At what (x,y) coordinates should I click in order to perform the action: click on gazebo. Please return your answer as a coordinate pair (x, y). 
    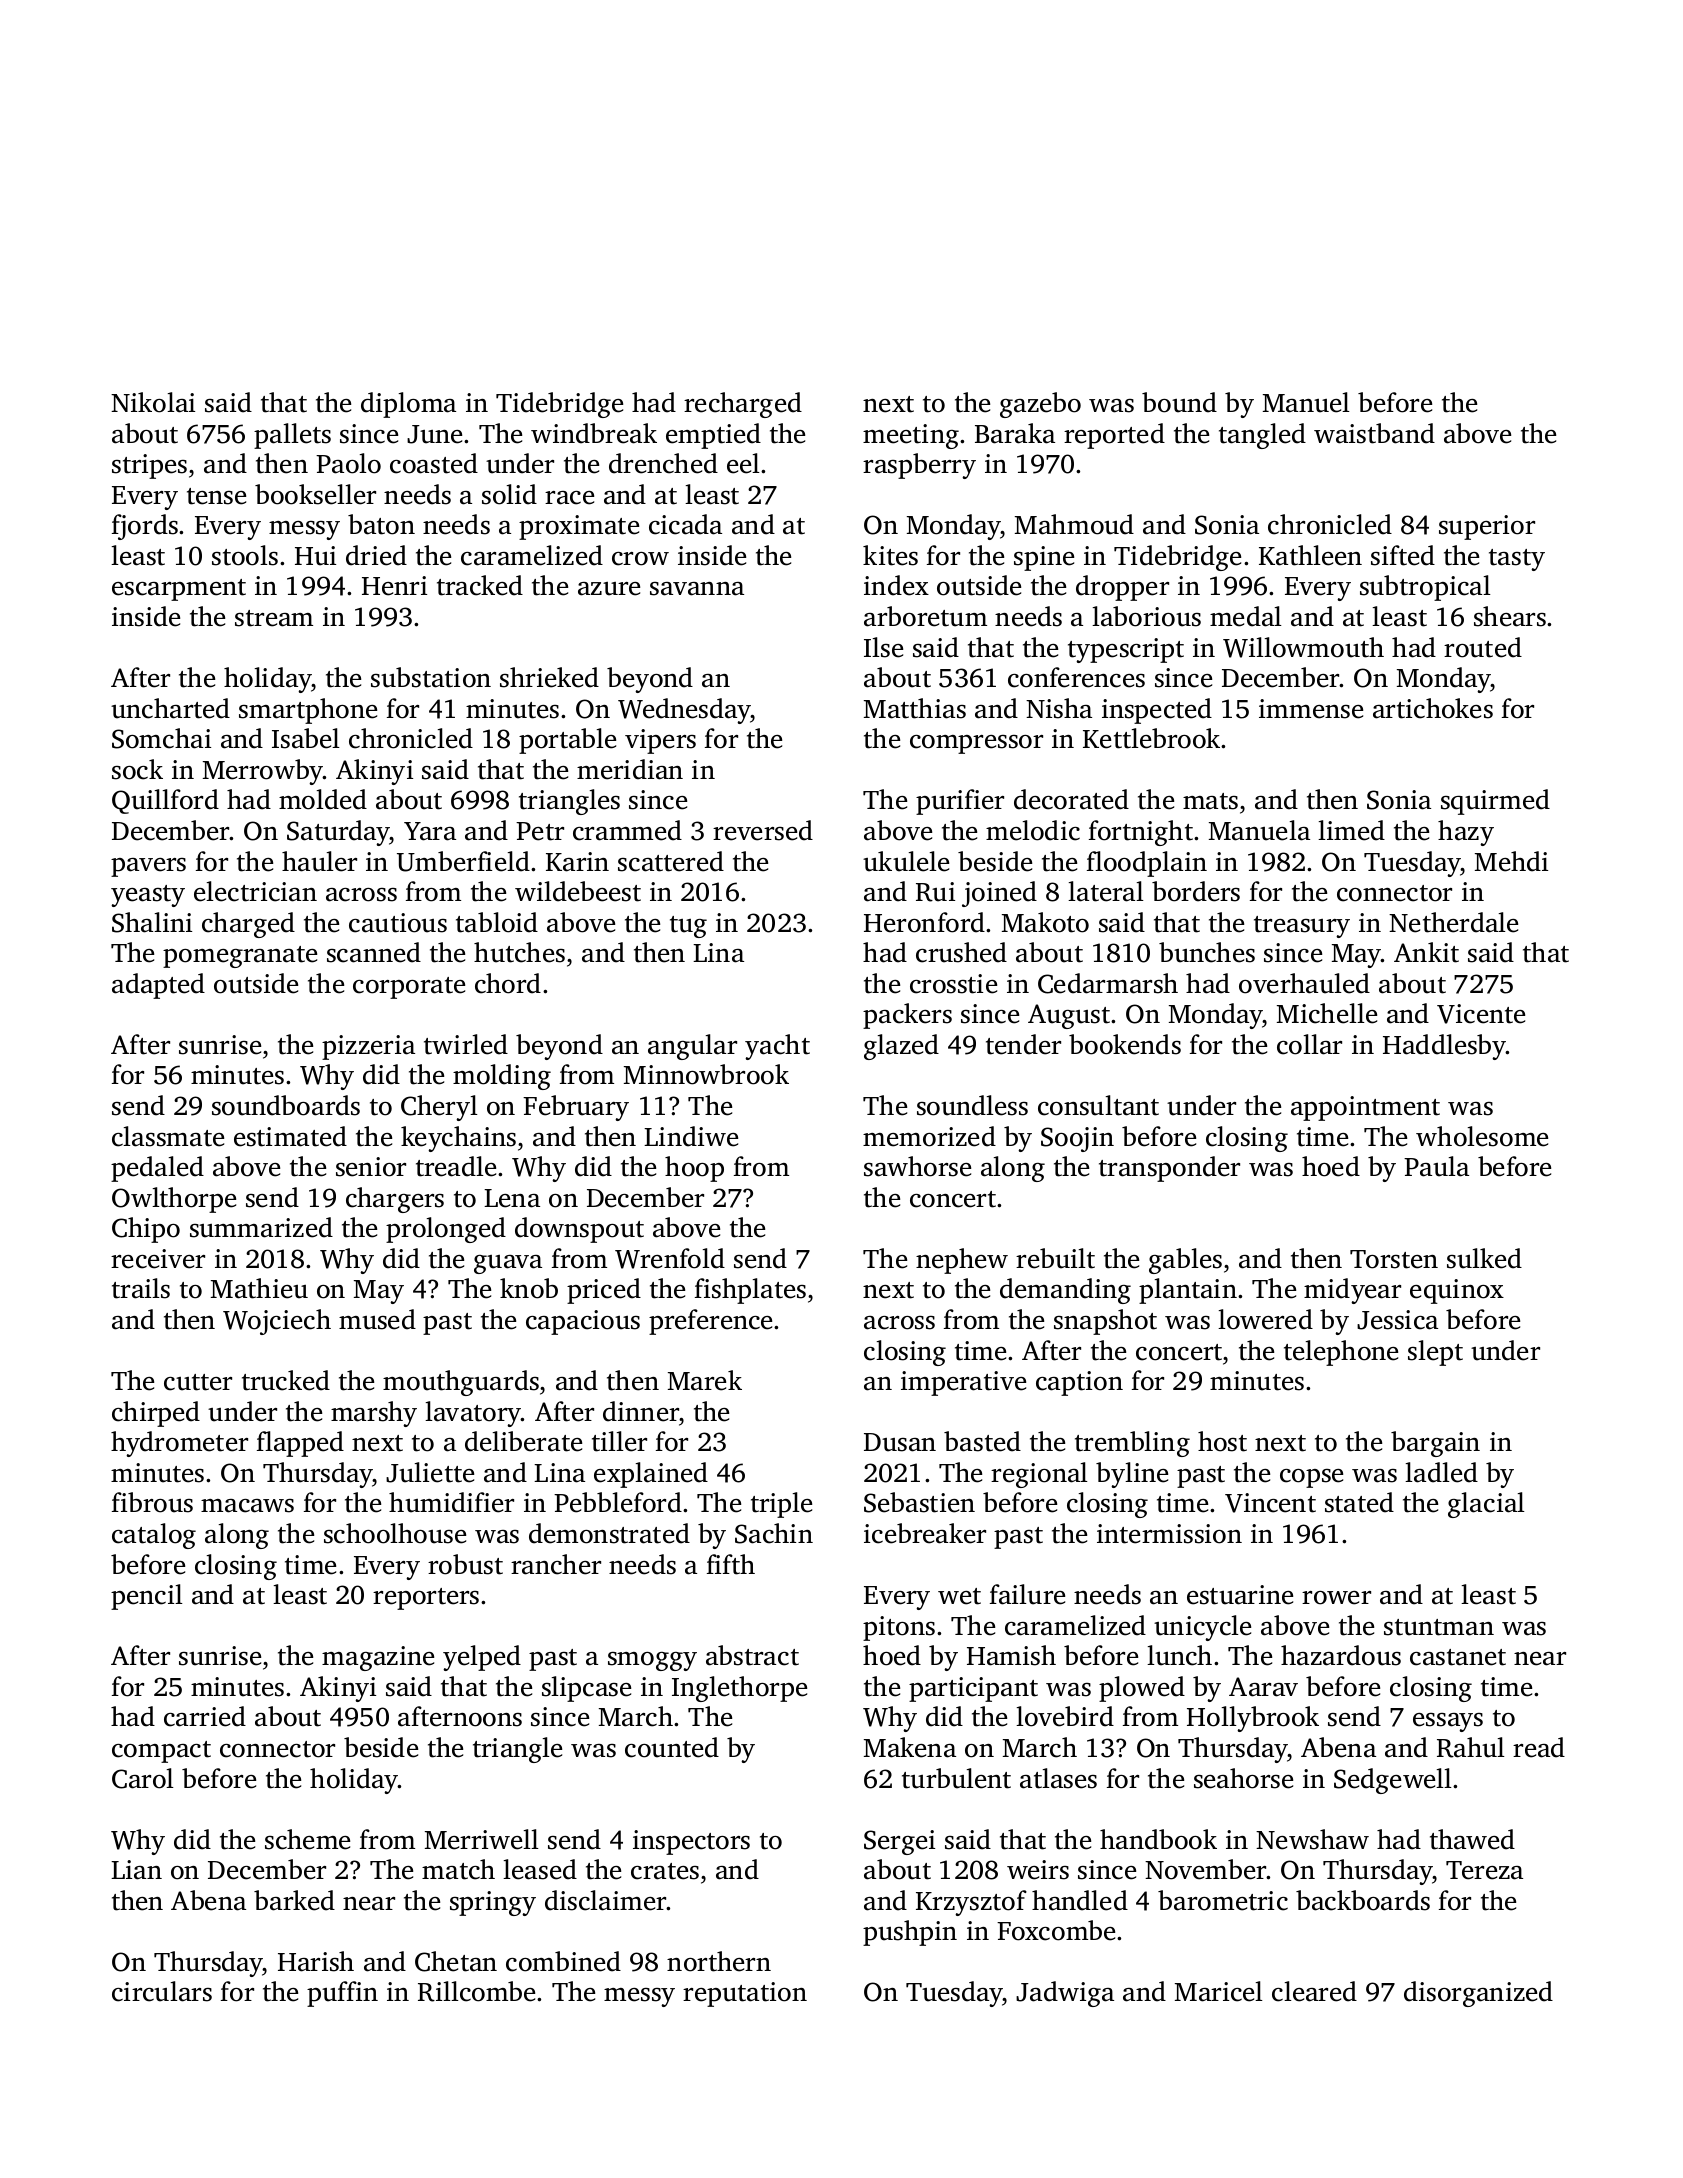
    Looking at the image, I should click on (1040, 405).
